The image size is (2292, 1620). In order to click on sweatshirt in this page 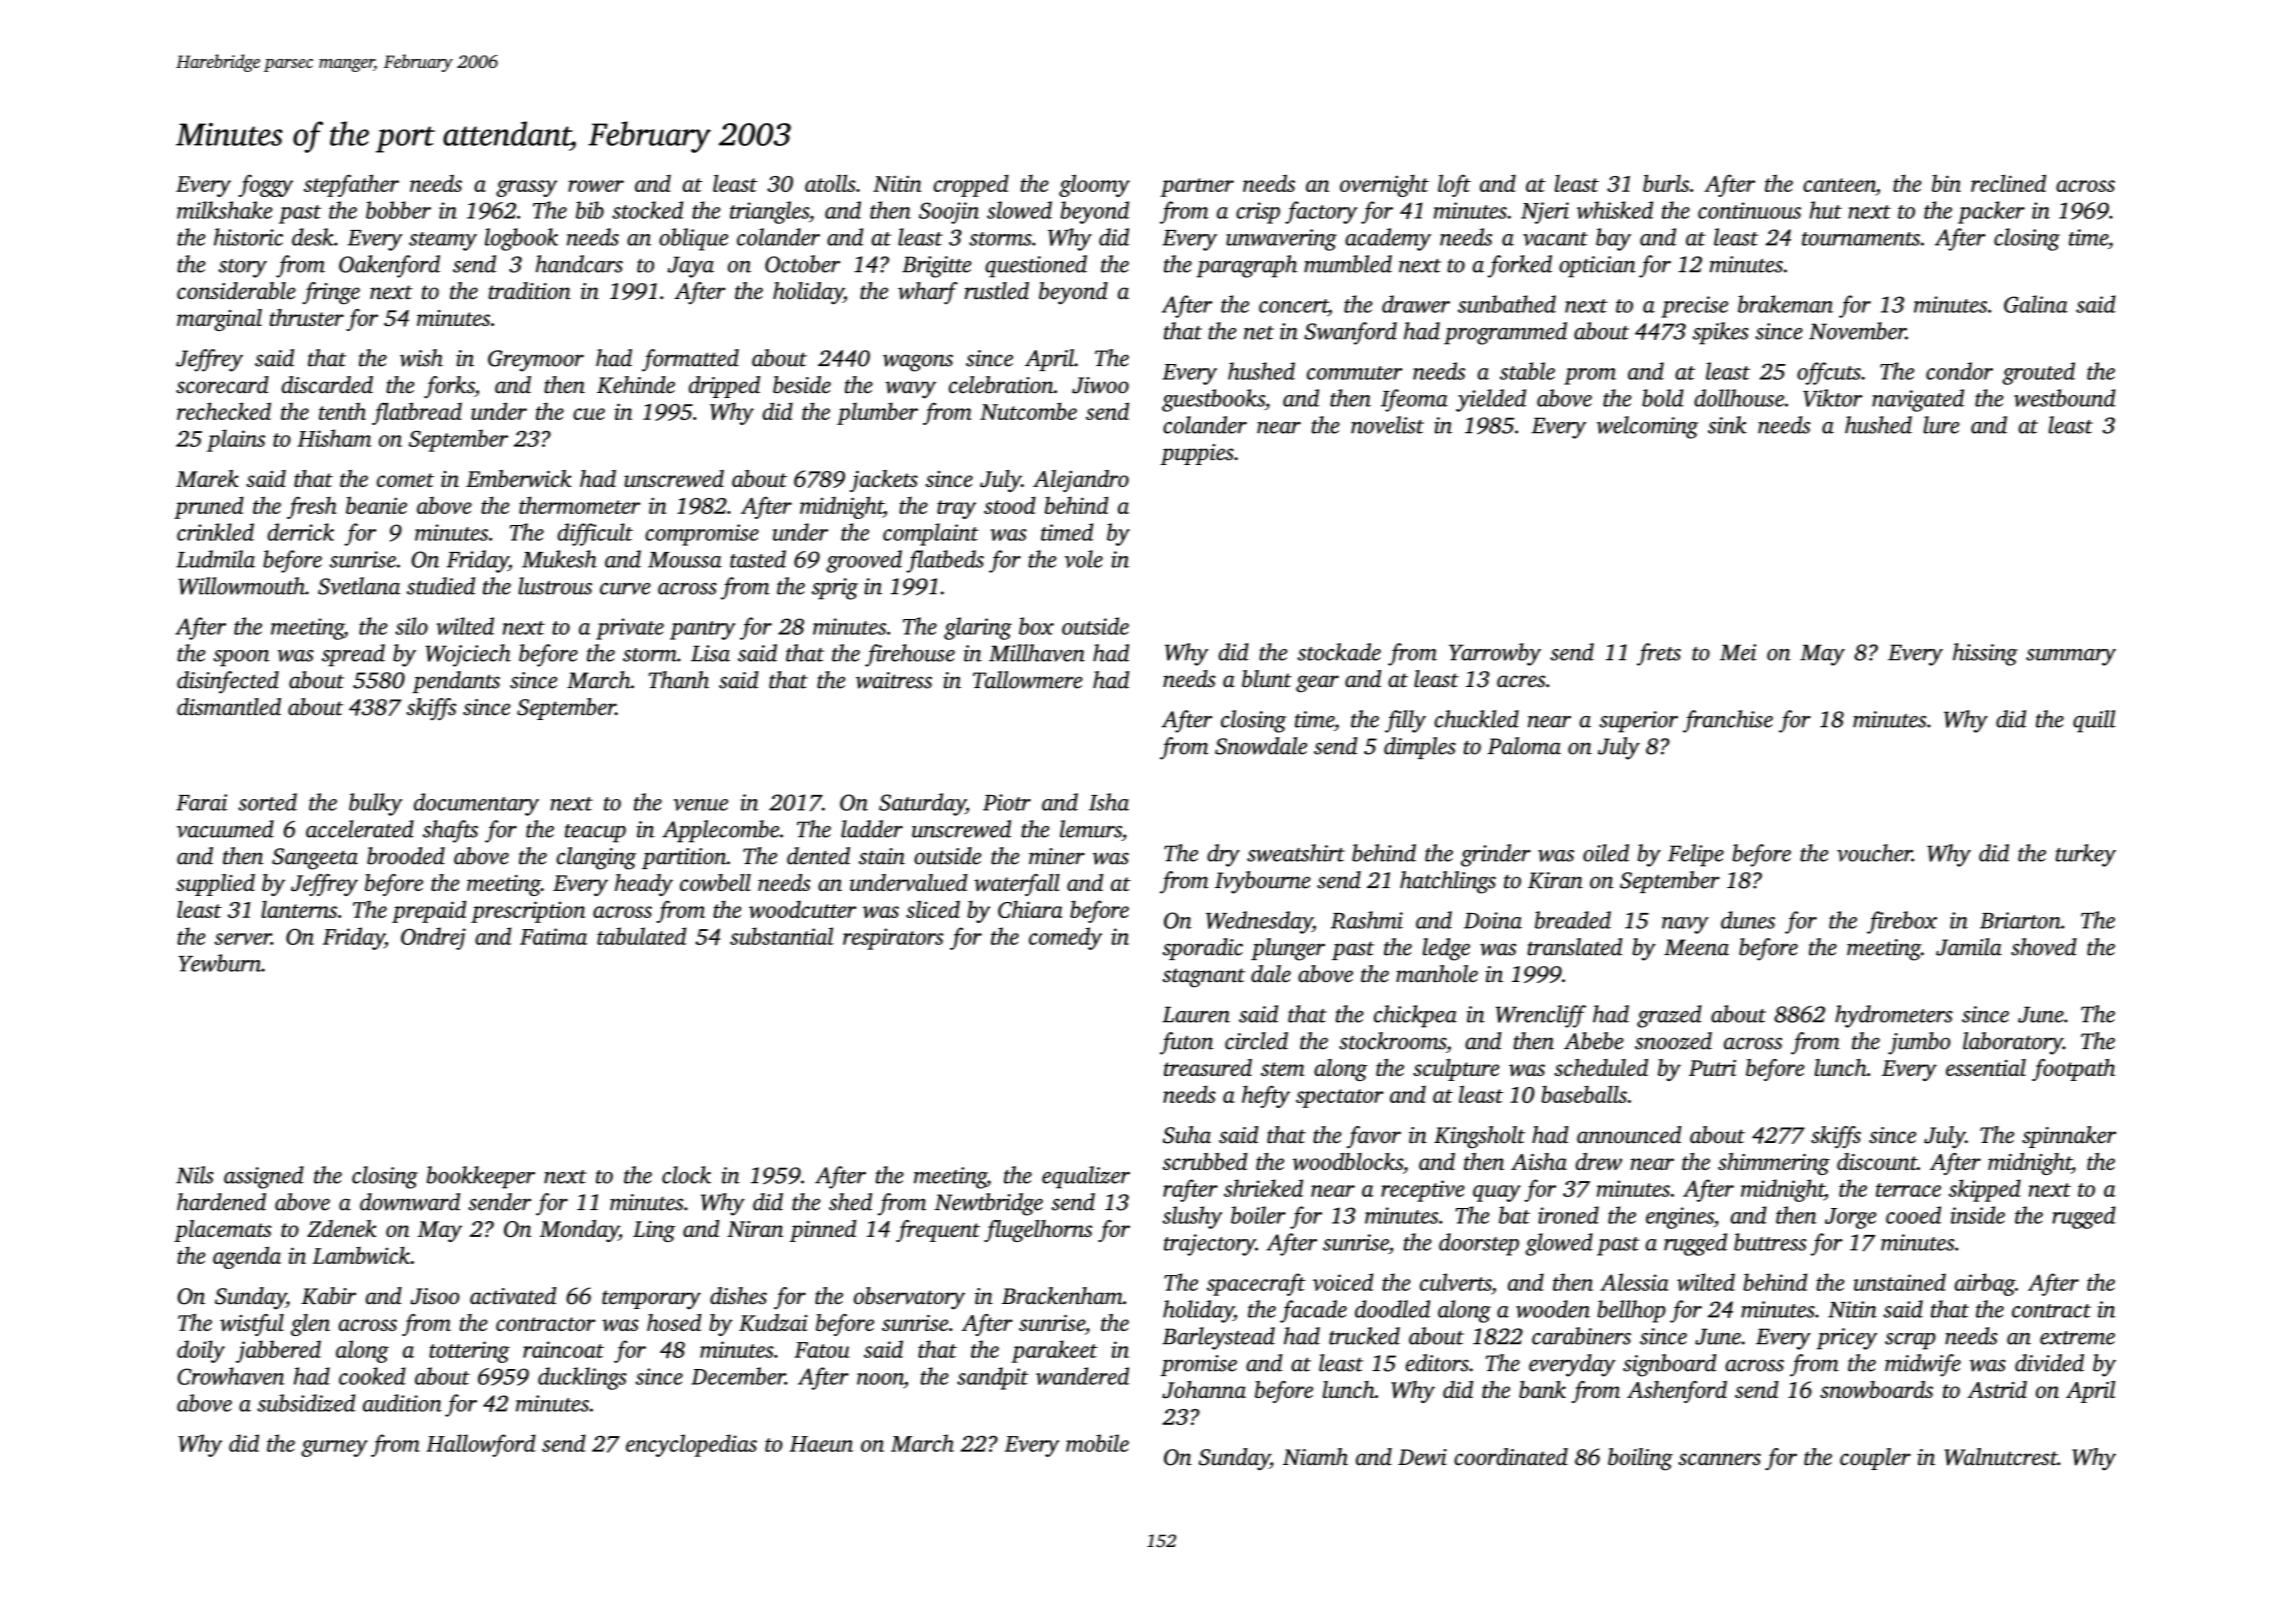, I will do `click(1296, 853)`.
